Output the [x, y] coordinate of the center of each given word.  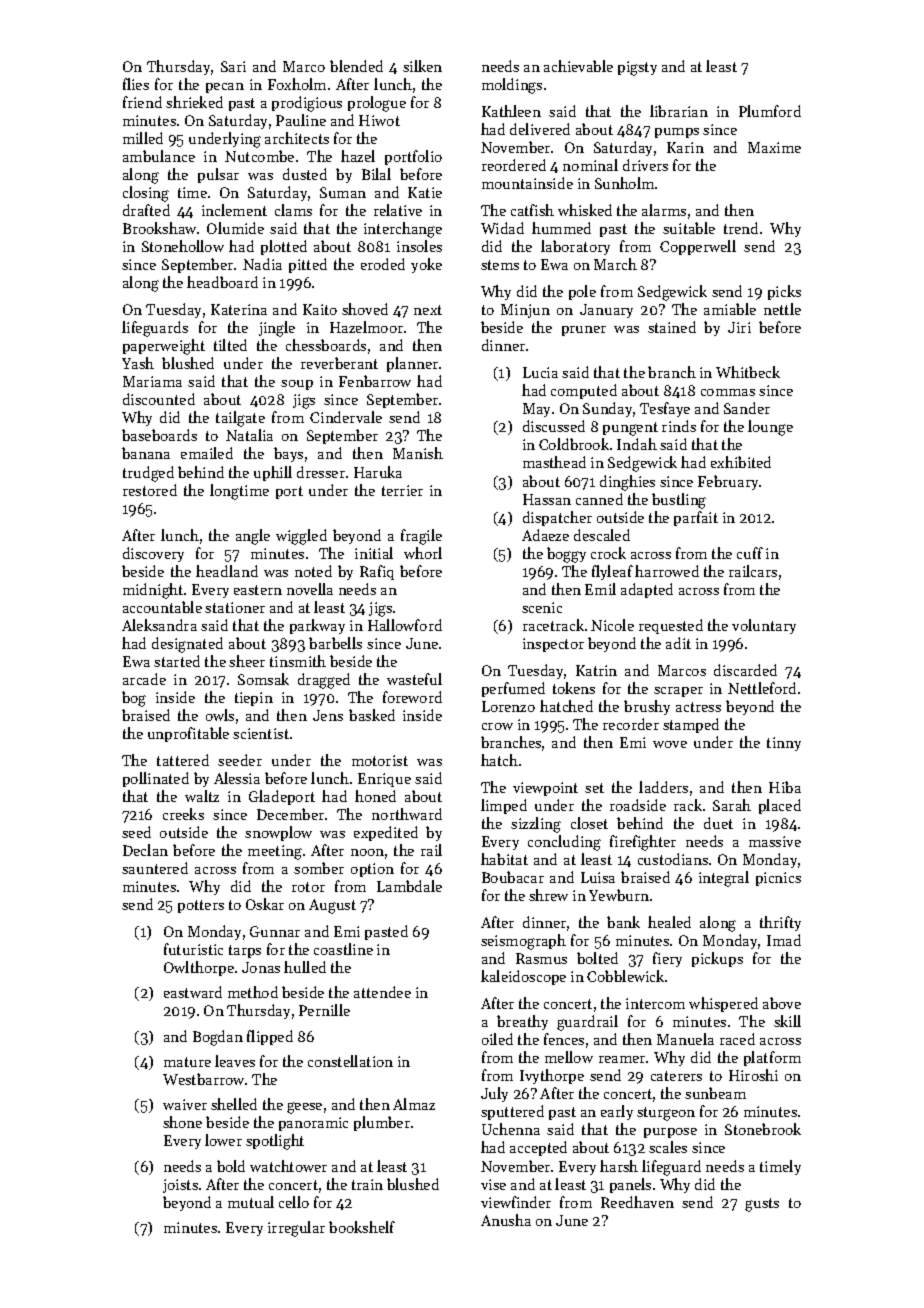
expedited [386, 833]
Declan [145, 850]
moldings [512, 86]
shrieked [194, 102]
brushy [647, 707]
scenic [542, 607]
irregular [296, 1229]
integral [724, 879]
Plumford [770, 111]
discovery [153, 554]
